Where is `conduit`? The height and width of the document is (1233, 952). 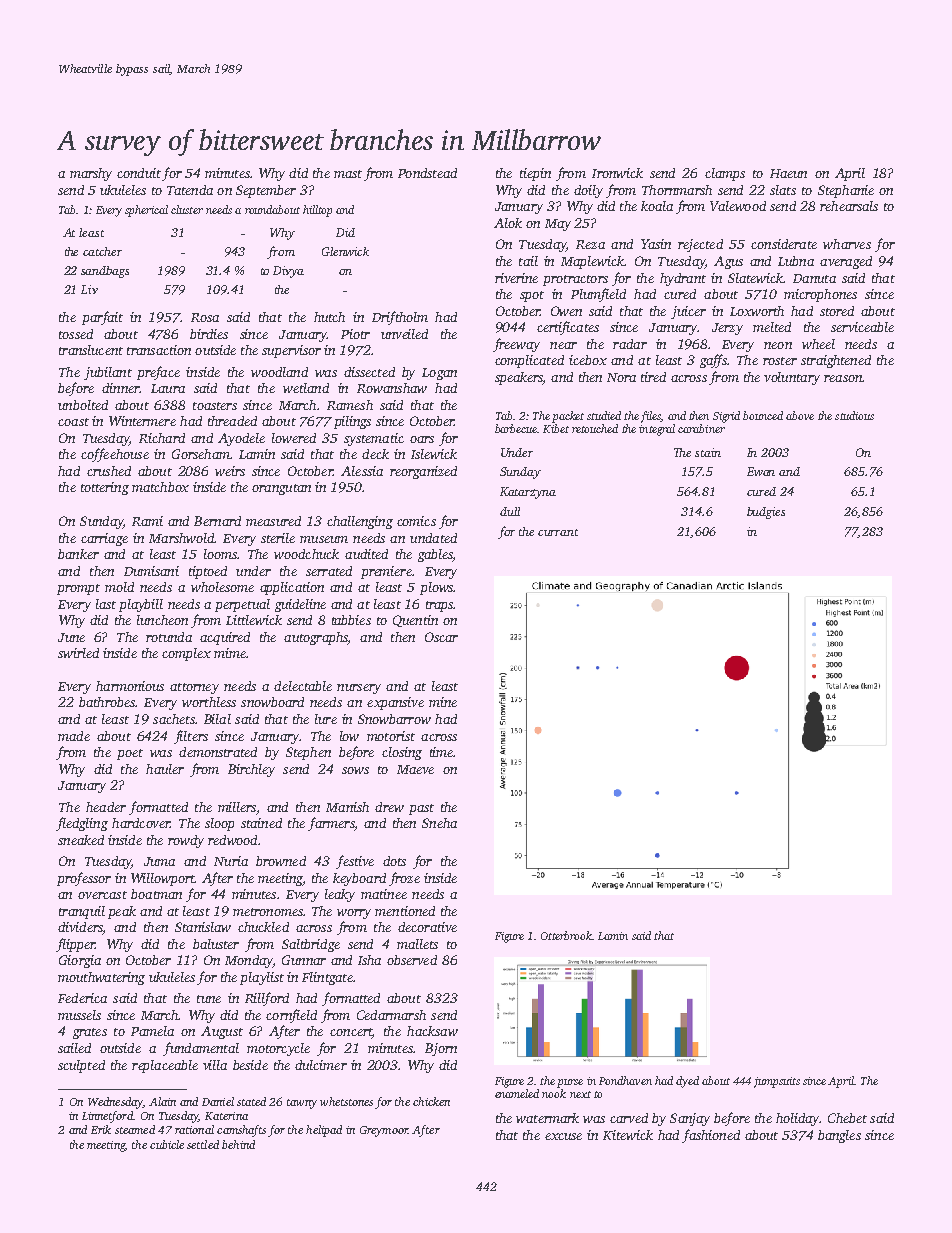
conduit is located at coordinates (139, 173).
